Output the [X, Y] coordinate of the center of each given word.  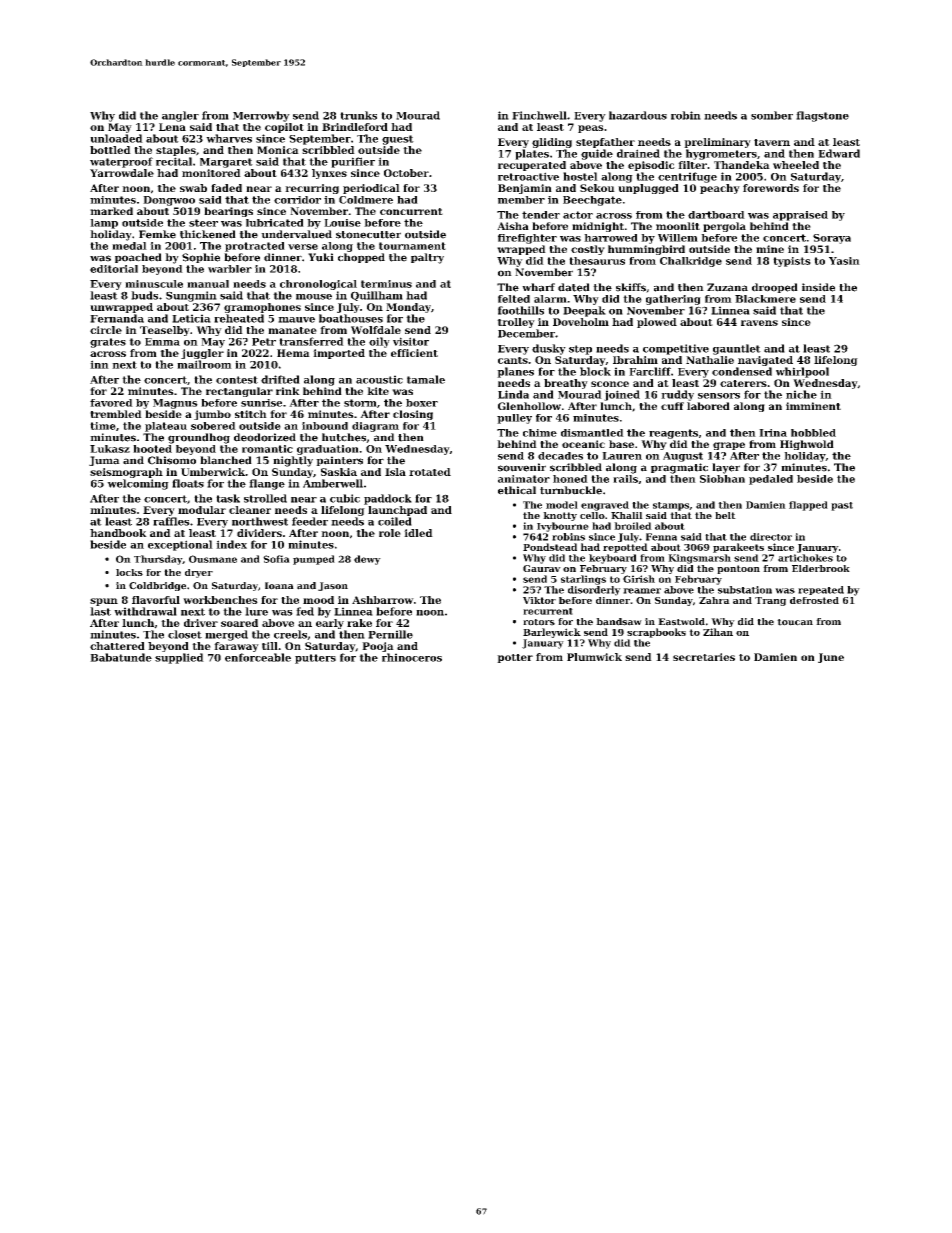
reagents [673, 434]
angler [180, 116]
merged [226, 635]
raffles [171, 521]
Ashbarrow [383, 600]
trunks [358, 115]
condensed [742, 371]
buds [144, 295]
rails [625, 479]
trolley [516, 323]
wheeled [796, 165]
